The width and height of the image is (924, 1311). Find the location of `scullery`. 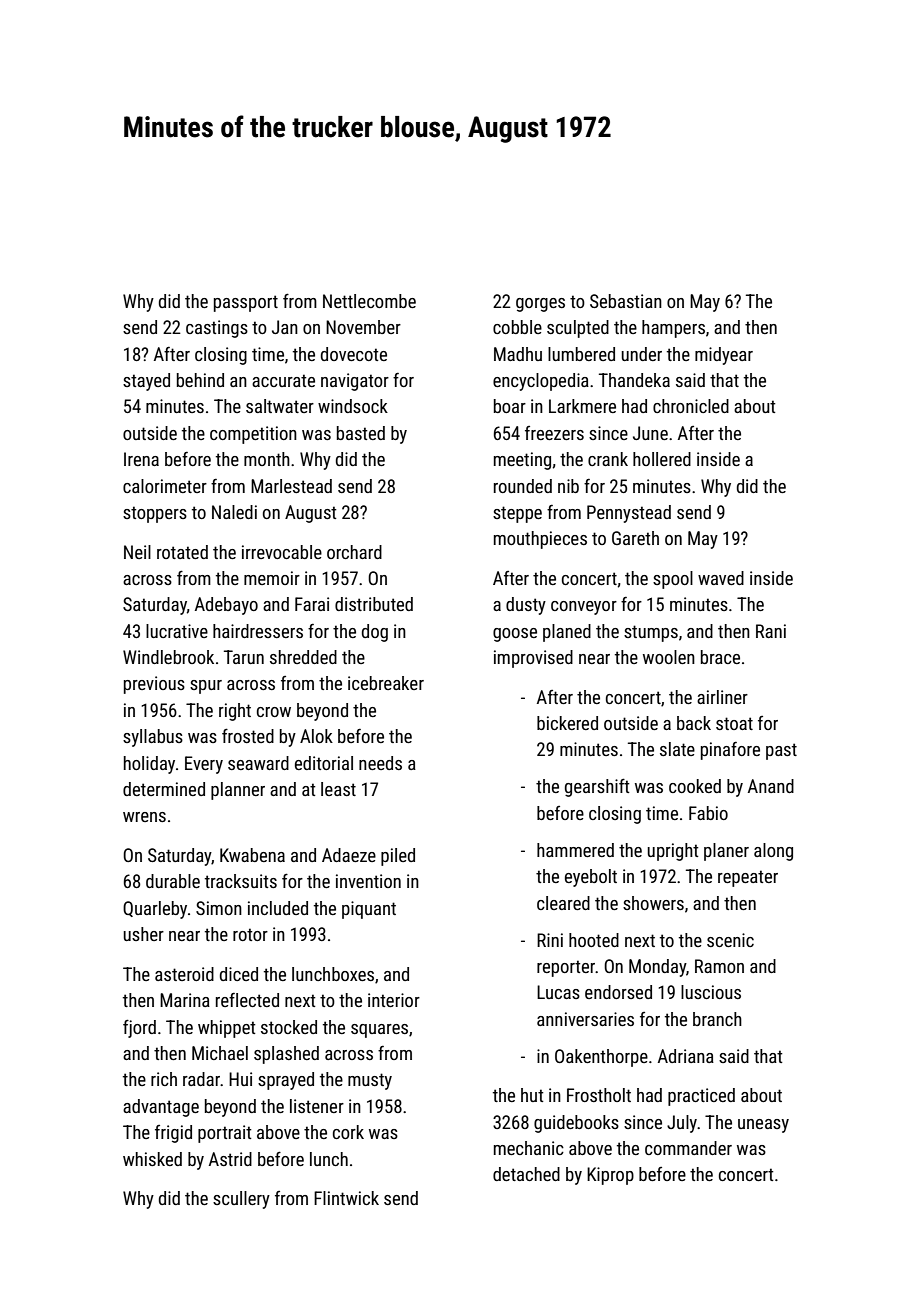

scullery is located at coordinates (241, 1200).
